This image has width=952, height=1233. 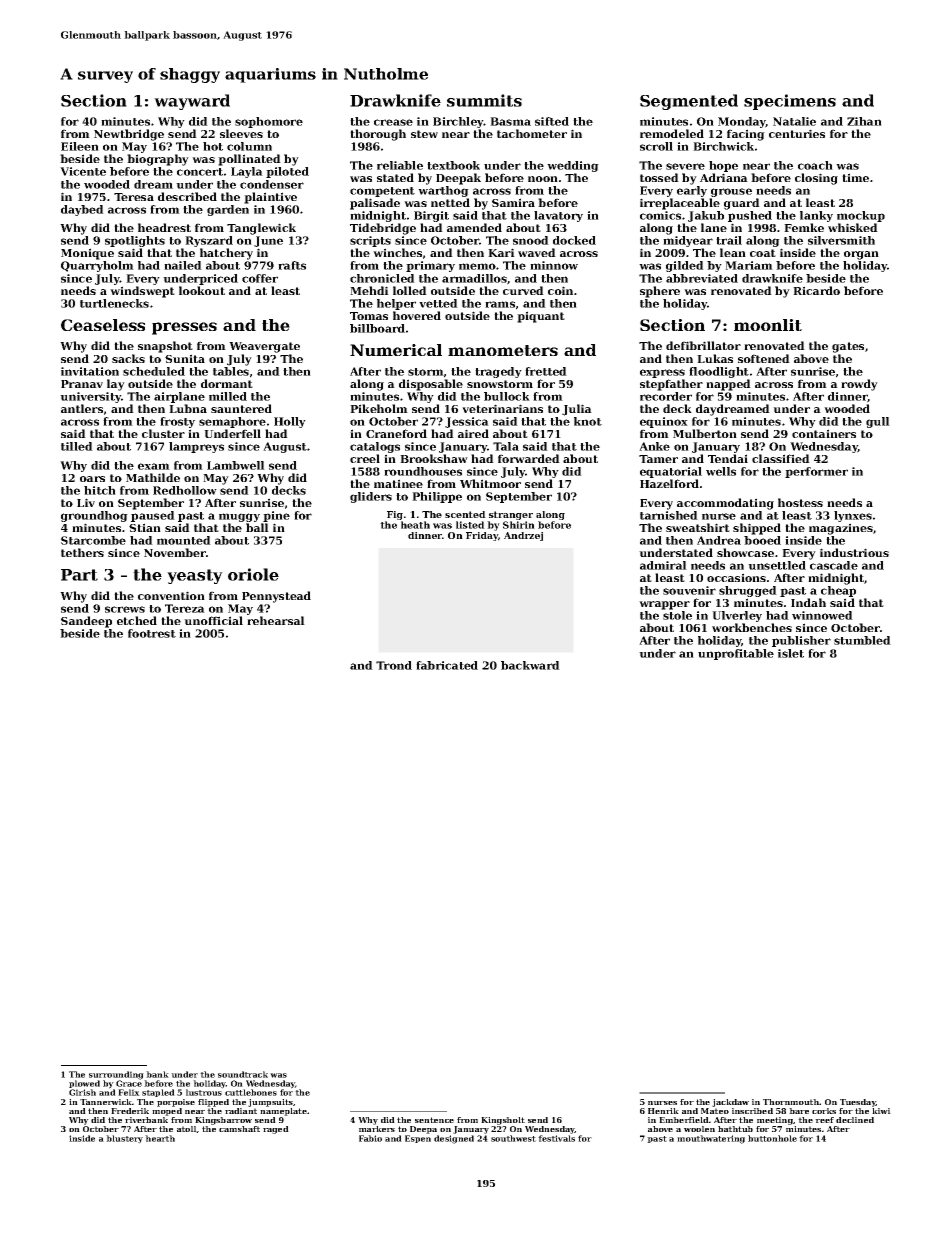 What do you see at coordinates (243, 1074) in the image?
I see `soundtrack` at bounding box center [243, 1074].
